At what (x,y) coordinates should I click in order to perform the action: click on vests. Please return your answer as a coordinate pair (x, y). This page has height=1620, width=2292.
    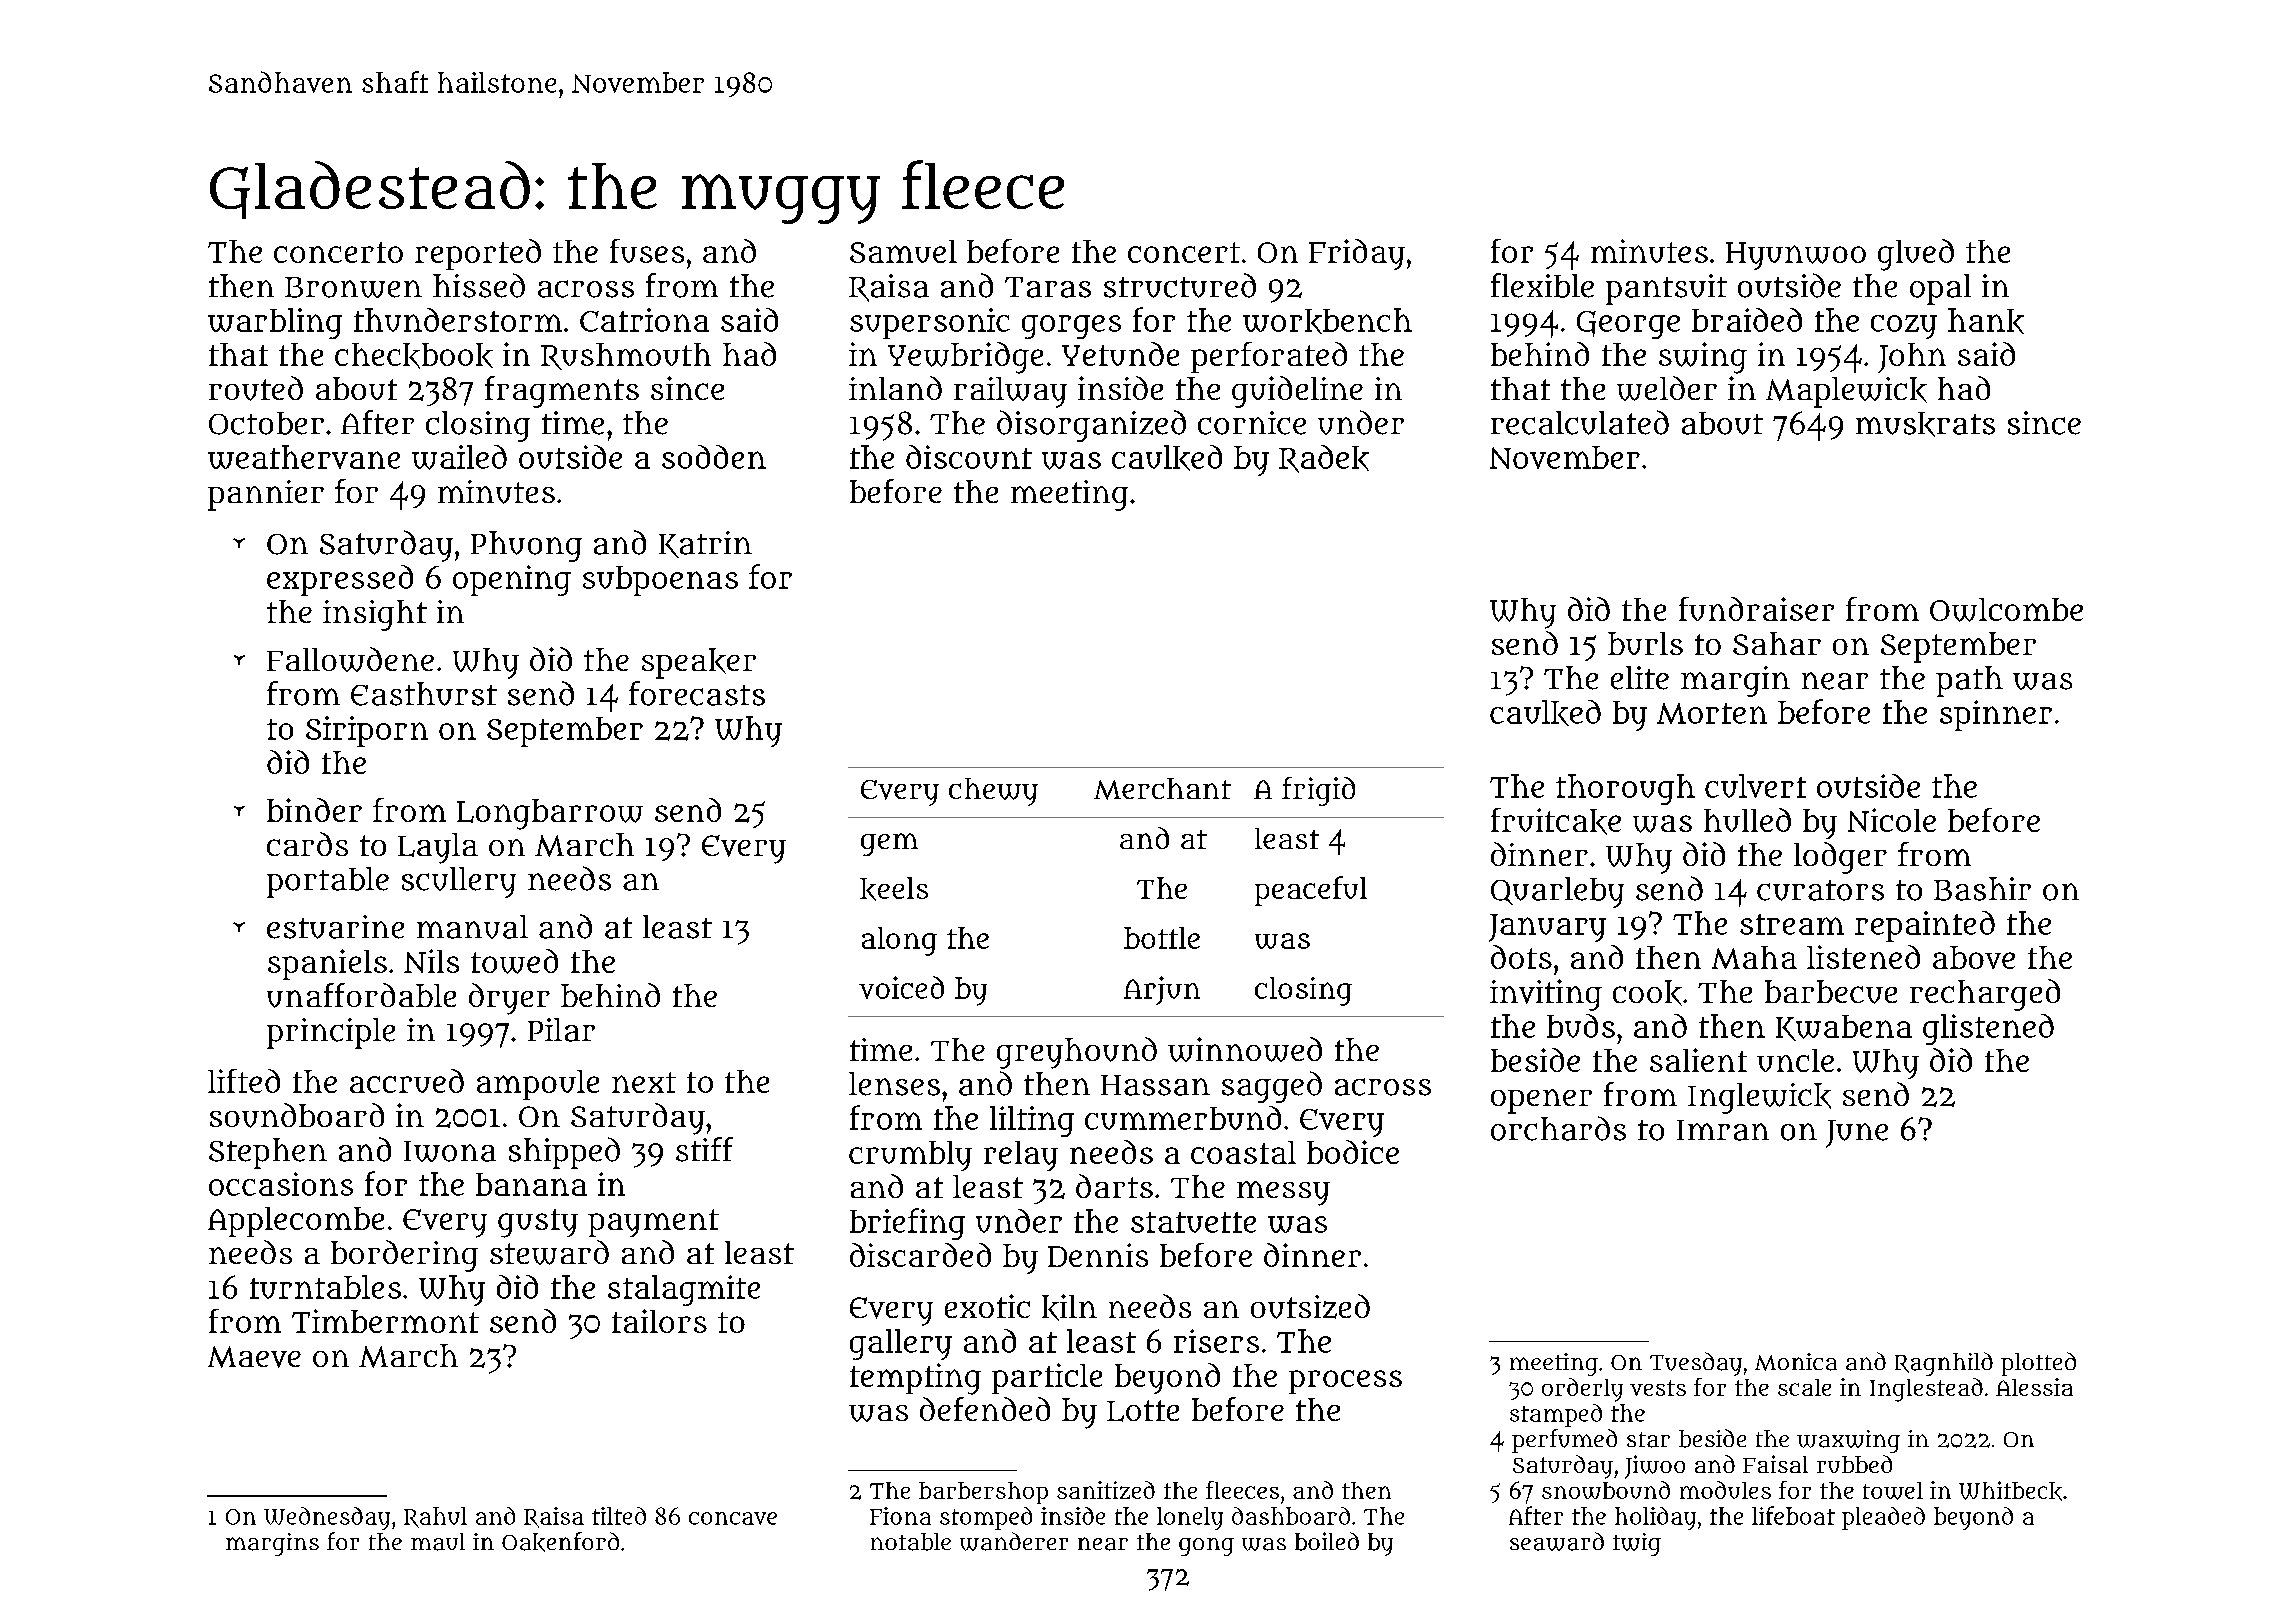
    Looking at the image, I should click on (1658, 1388).
